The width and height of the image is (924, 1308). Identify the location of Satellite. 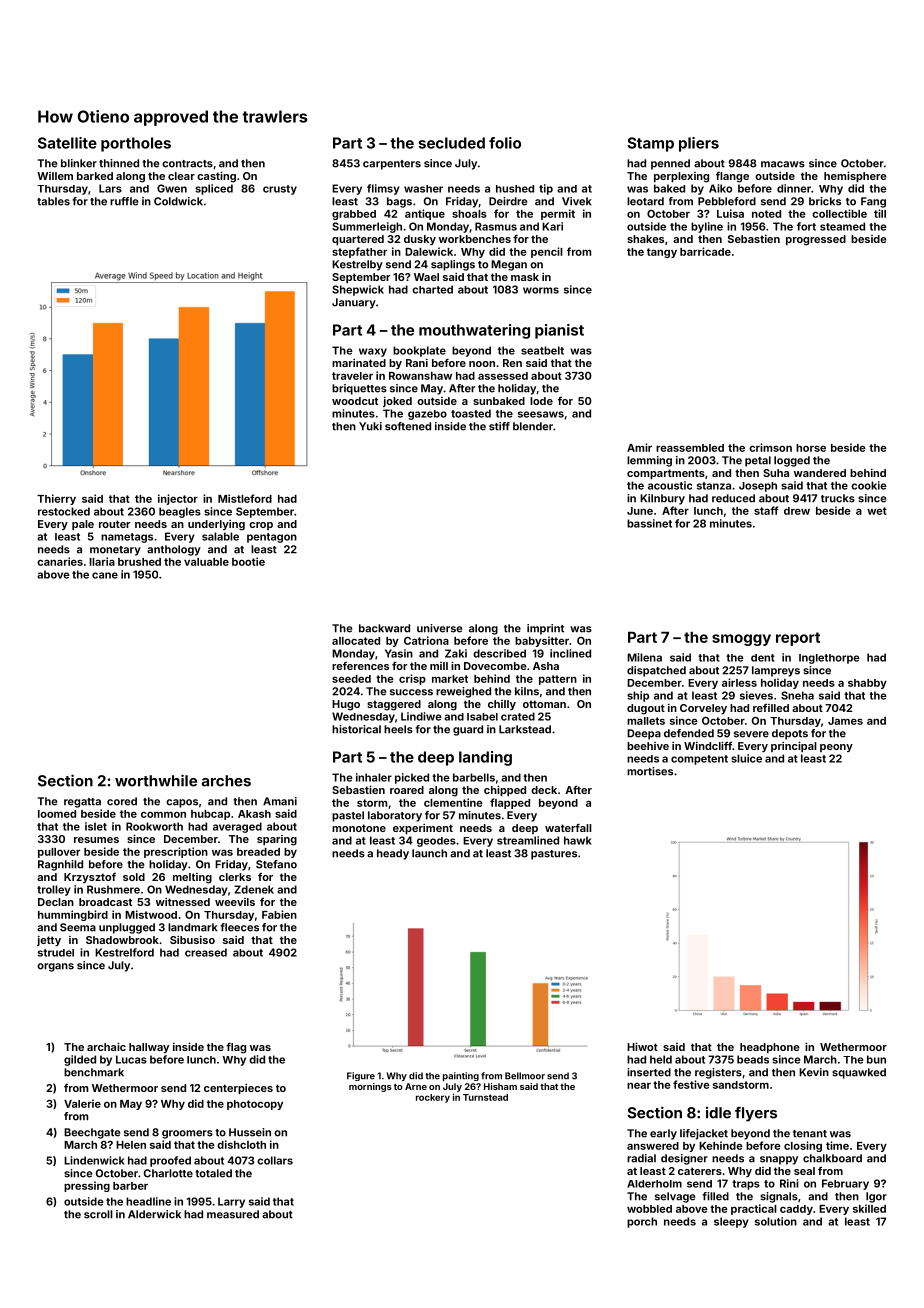
(67, 143).
